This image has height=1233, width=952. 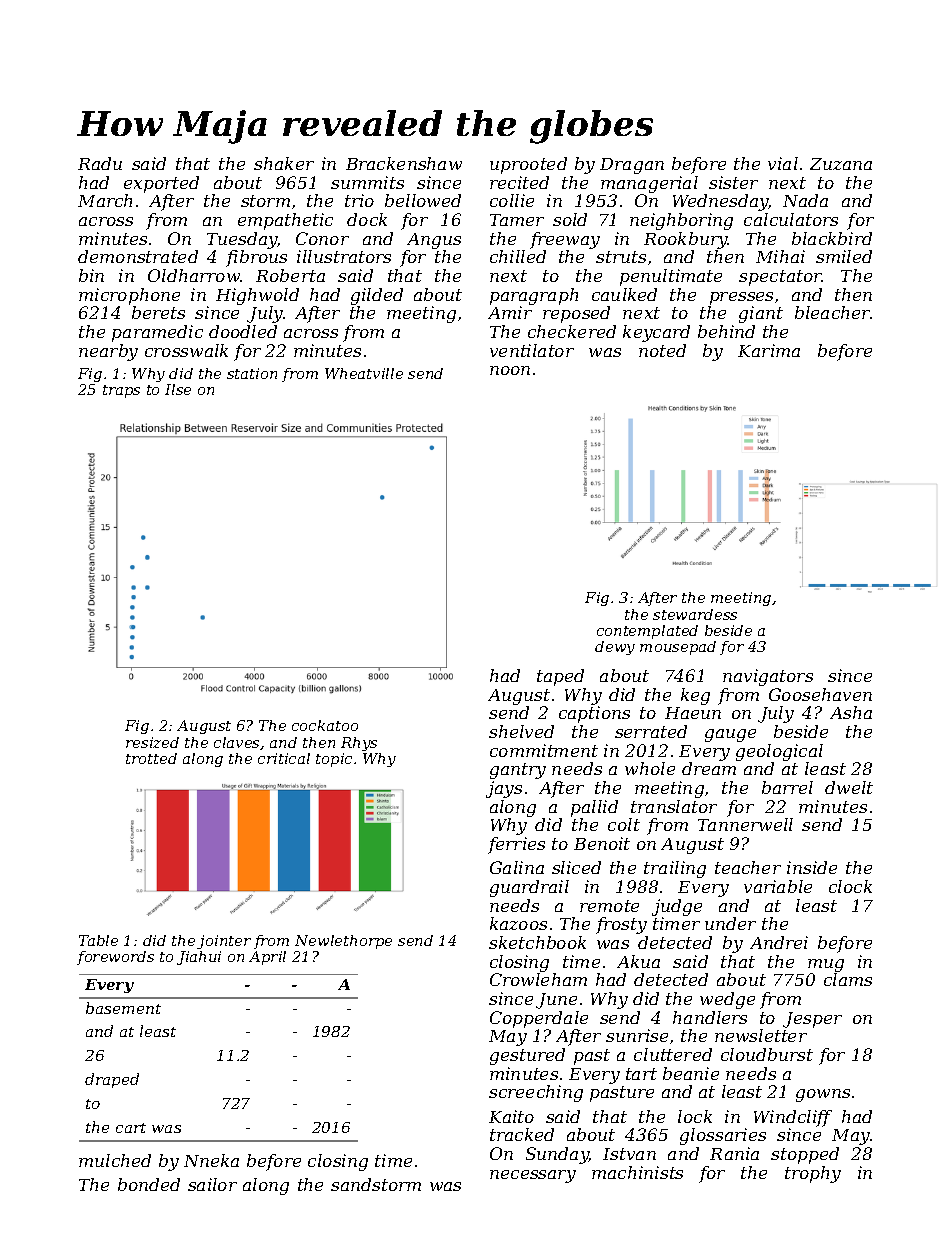 I want to click on noted, so click(x=662, y=350).
